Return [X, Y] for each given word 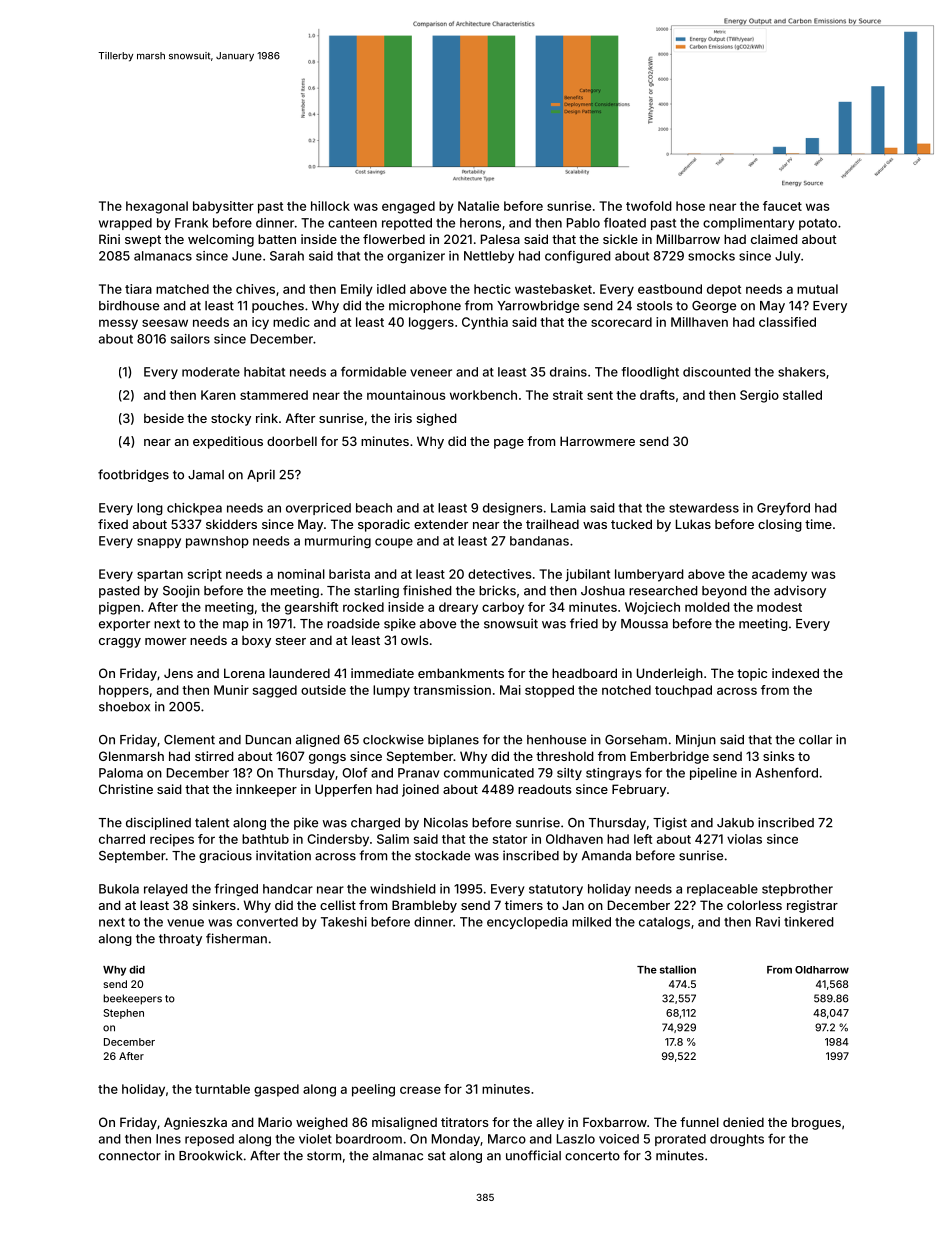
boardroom [369, 1139]
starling [376, 591]
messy [118, 324]
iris [403, 418]
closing [780, 525]
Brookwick [210, 1155]
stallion [678, 969]
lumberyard [649, 575]
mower [165, 641]
